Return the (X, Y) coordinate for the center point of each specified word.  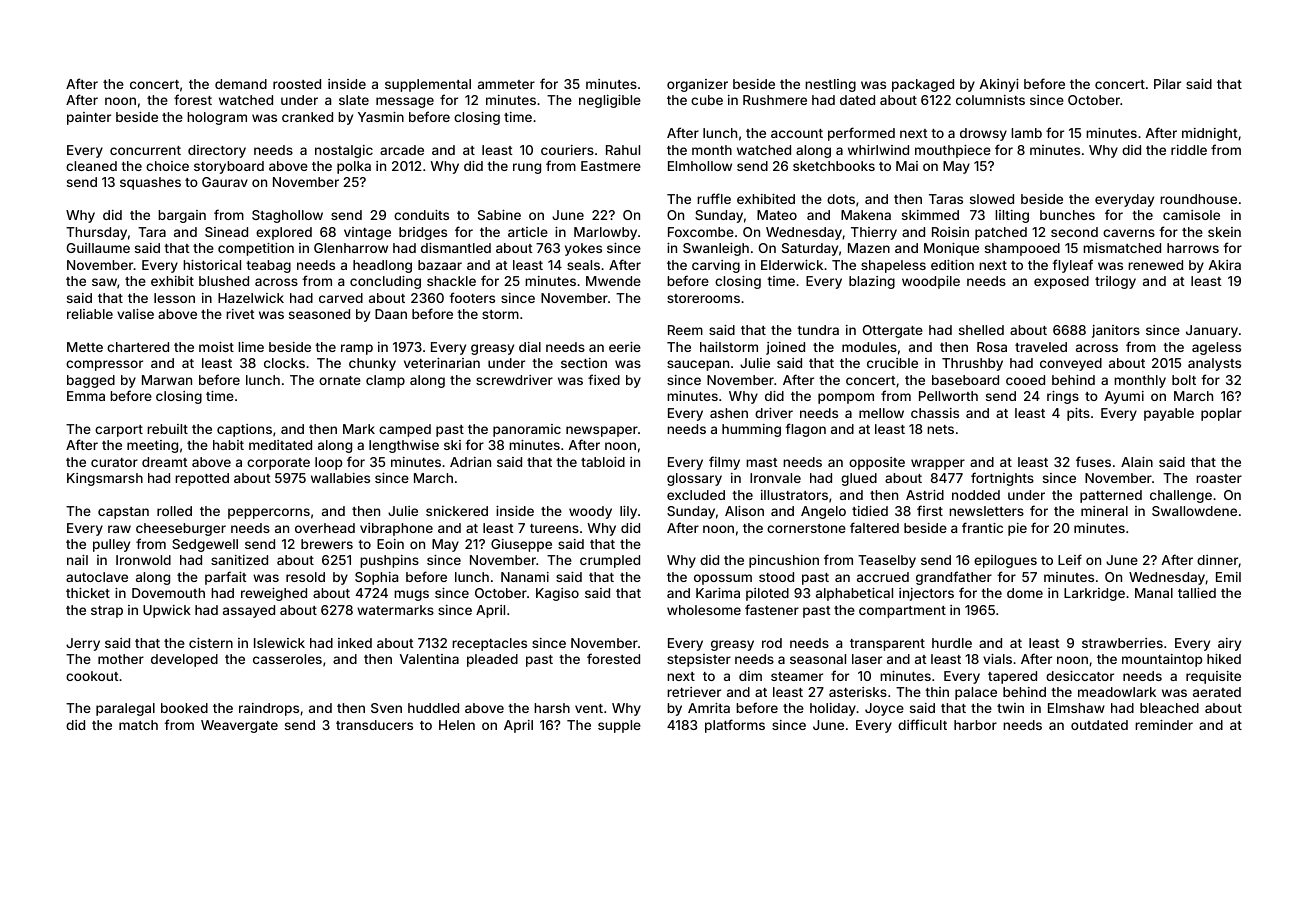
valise (135, 314)
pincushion (784, 561)
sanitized (239, 560)
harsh (552, 708)
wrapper (938, 464)
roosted (297, 84)
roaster (1219, 478)
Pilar (1167, 84)
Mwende (613, 281)
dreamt (165, 462)
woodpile (931, 282)
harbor (975, 725)
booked (184, 708)
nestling (830, 85)
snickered (457, 511)
